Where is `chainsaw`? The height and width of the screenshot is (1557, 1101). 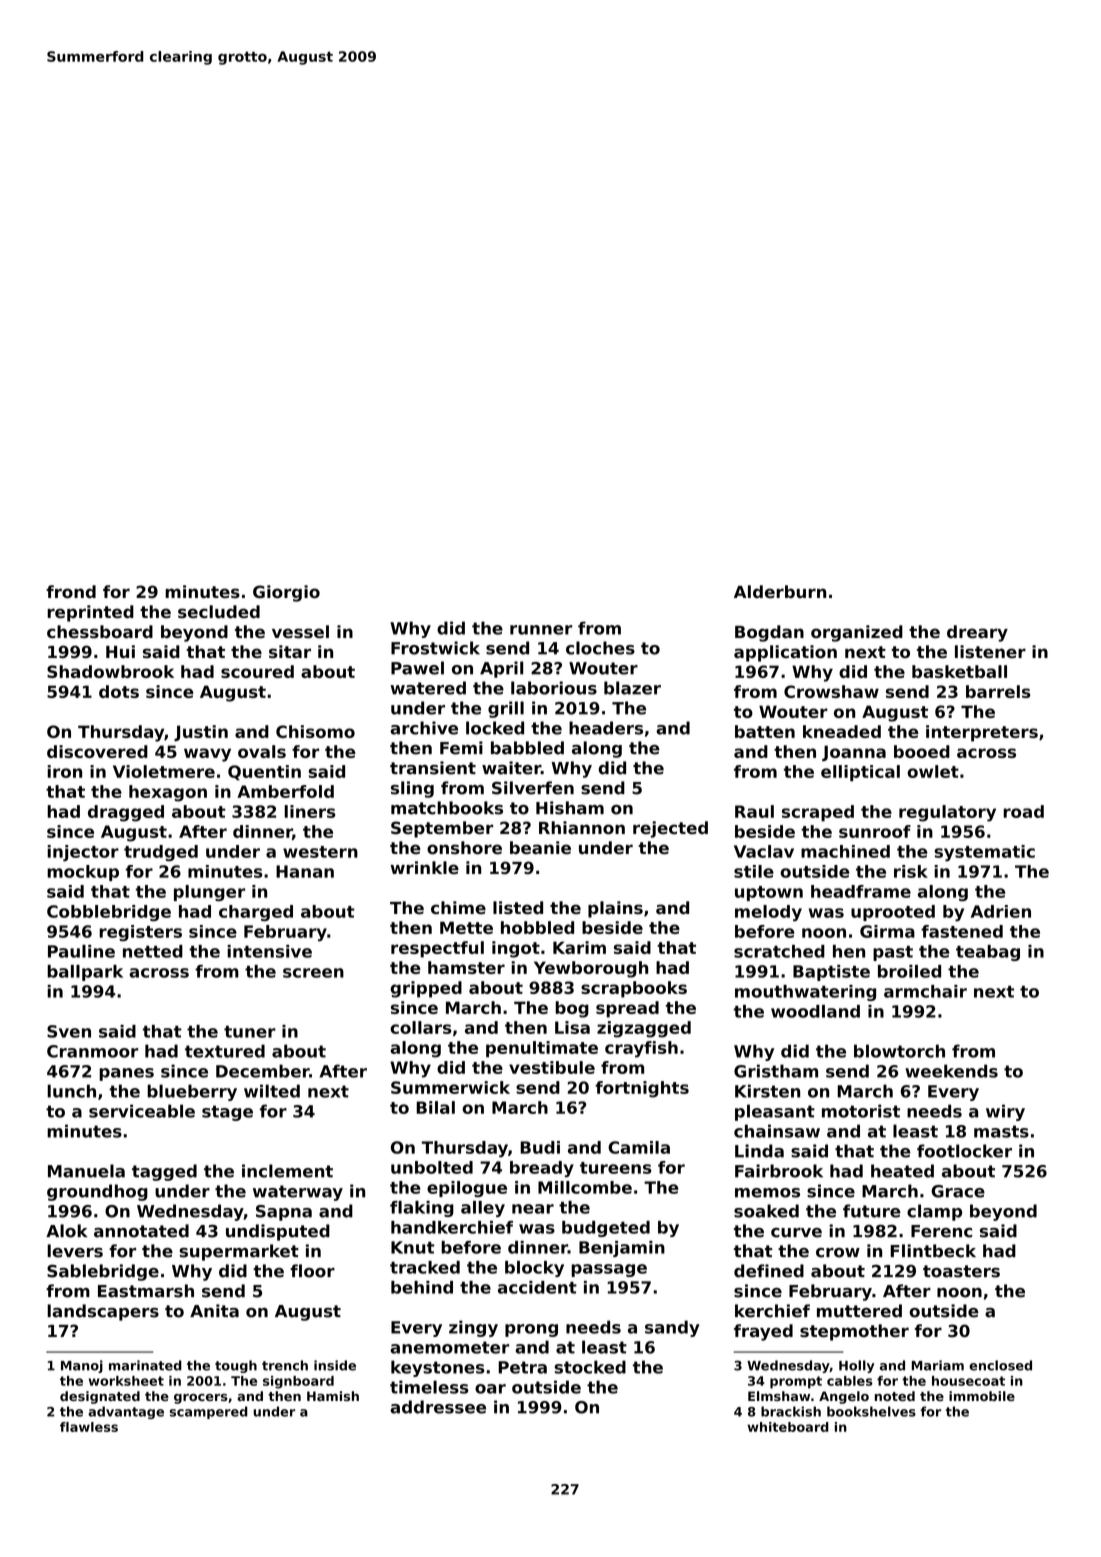 chainsaw is located at coordinates (777, 1131).
